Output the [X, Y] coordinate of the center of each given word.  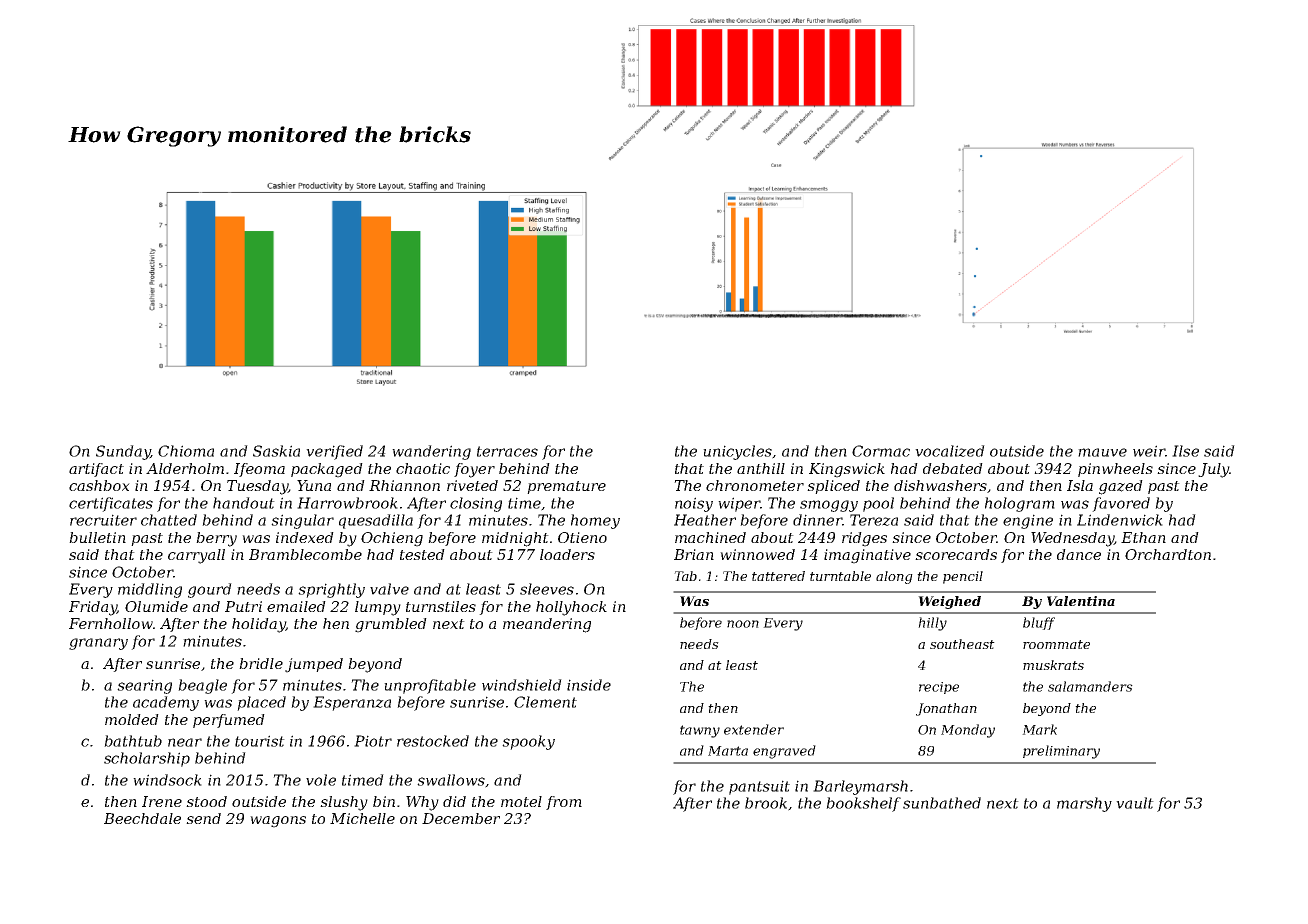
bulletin [97, 537]
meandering [547, 625]
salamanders [1090, 686]
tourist [260, 741]
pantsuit [759, 787]
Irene [162, 801]
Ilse [1185, 451]
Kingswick [847, 470]
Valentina [1081, 601]
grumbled [391, 625]
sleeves [547, 589]
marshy [1084, 804]
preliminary [1061, 752]
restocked [433, 741]
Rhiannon [404, 485]
